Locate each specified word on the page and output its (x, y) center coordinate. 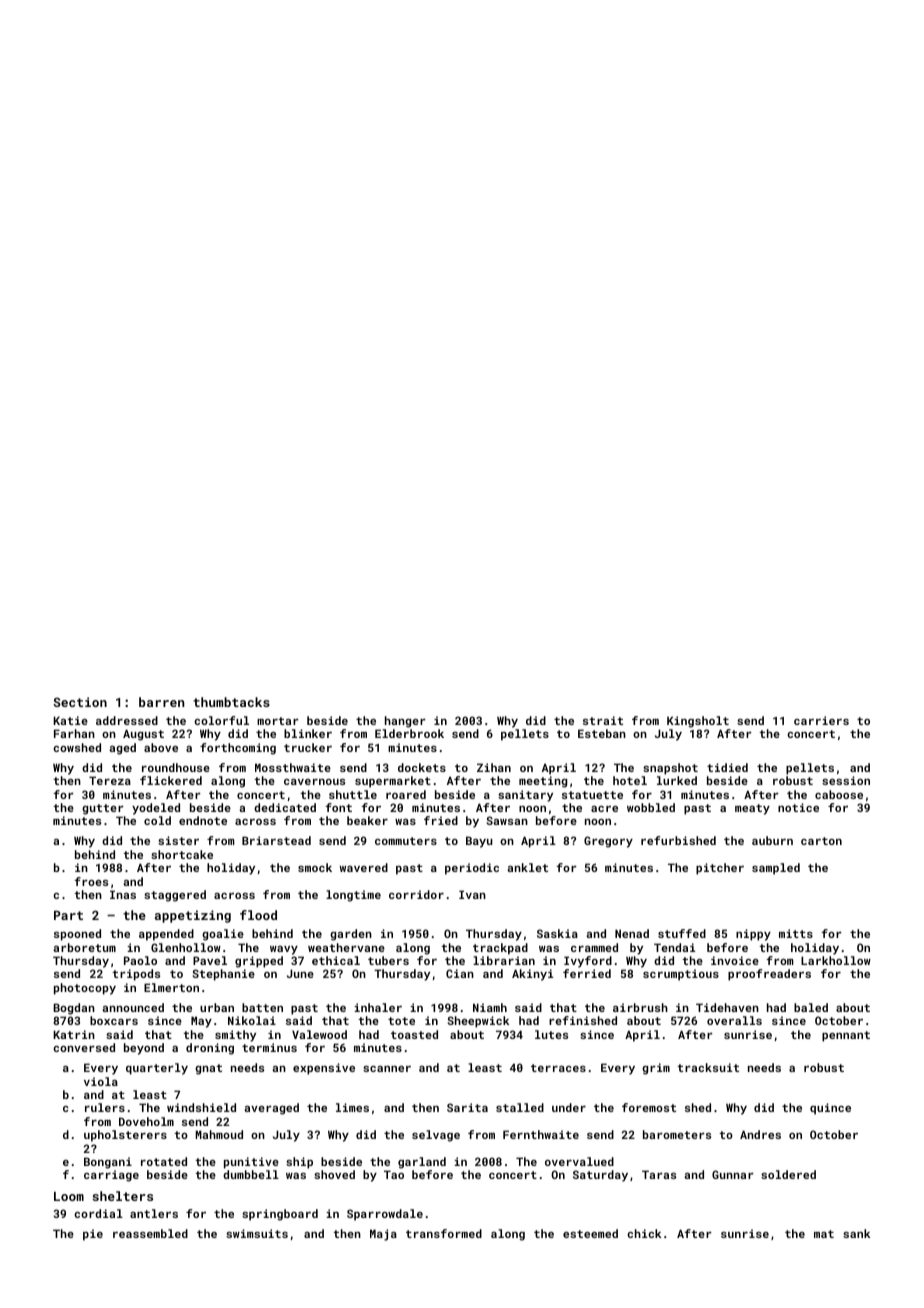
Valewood (319, 1034)
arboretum (84, 947)
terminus (269, 1047)
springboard (280, 1215)
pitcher (720, 869)
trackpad (500, 949)
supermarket (393, 782)
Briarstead (276, 840)
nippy (753, 935)
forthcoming (238, 749)
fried (441, 820)
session (846, 780)
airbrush (640, 1007)
